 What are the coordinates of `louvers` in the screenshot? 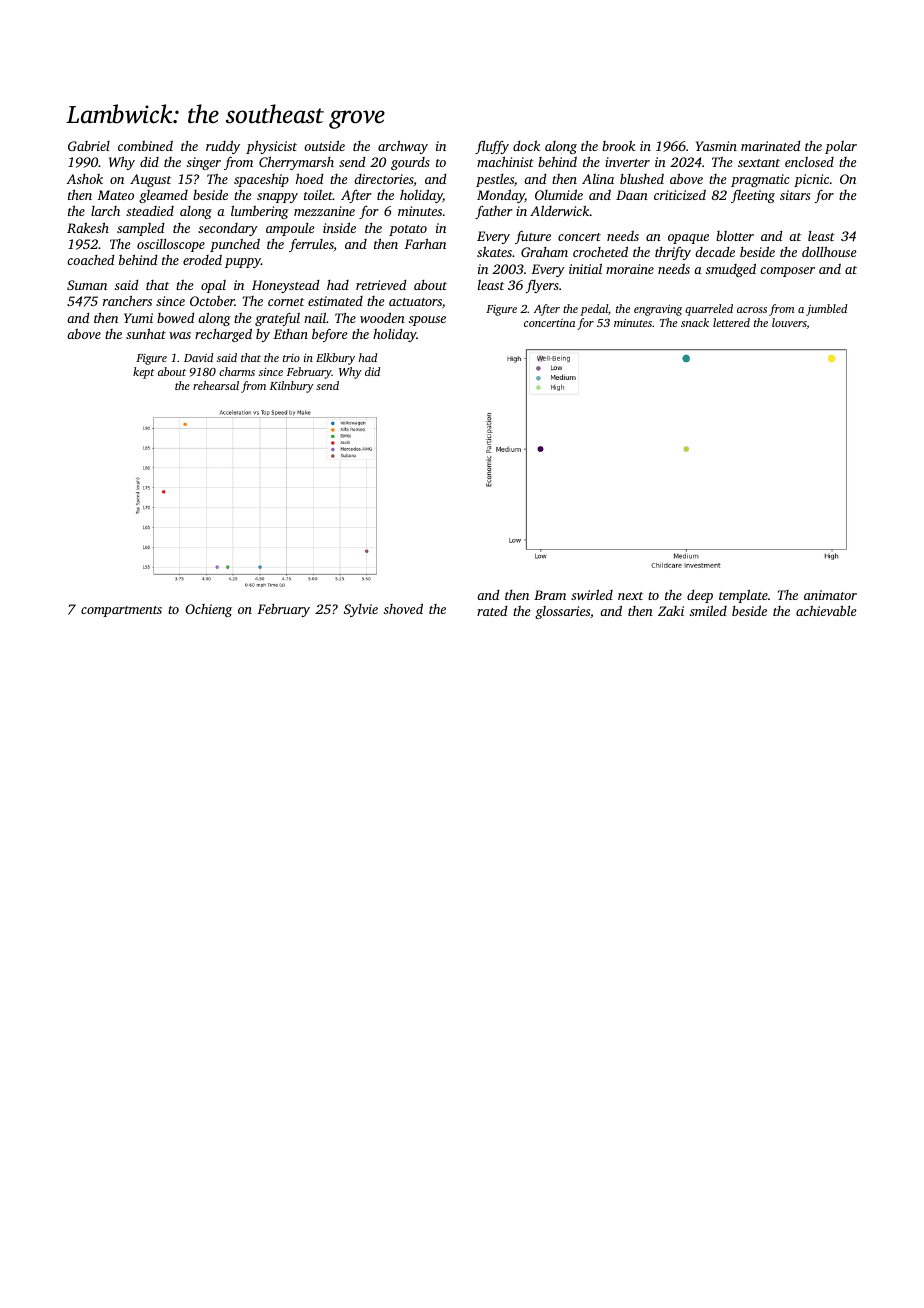 It's located at (789, 323).
